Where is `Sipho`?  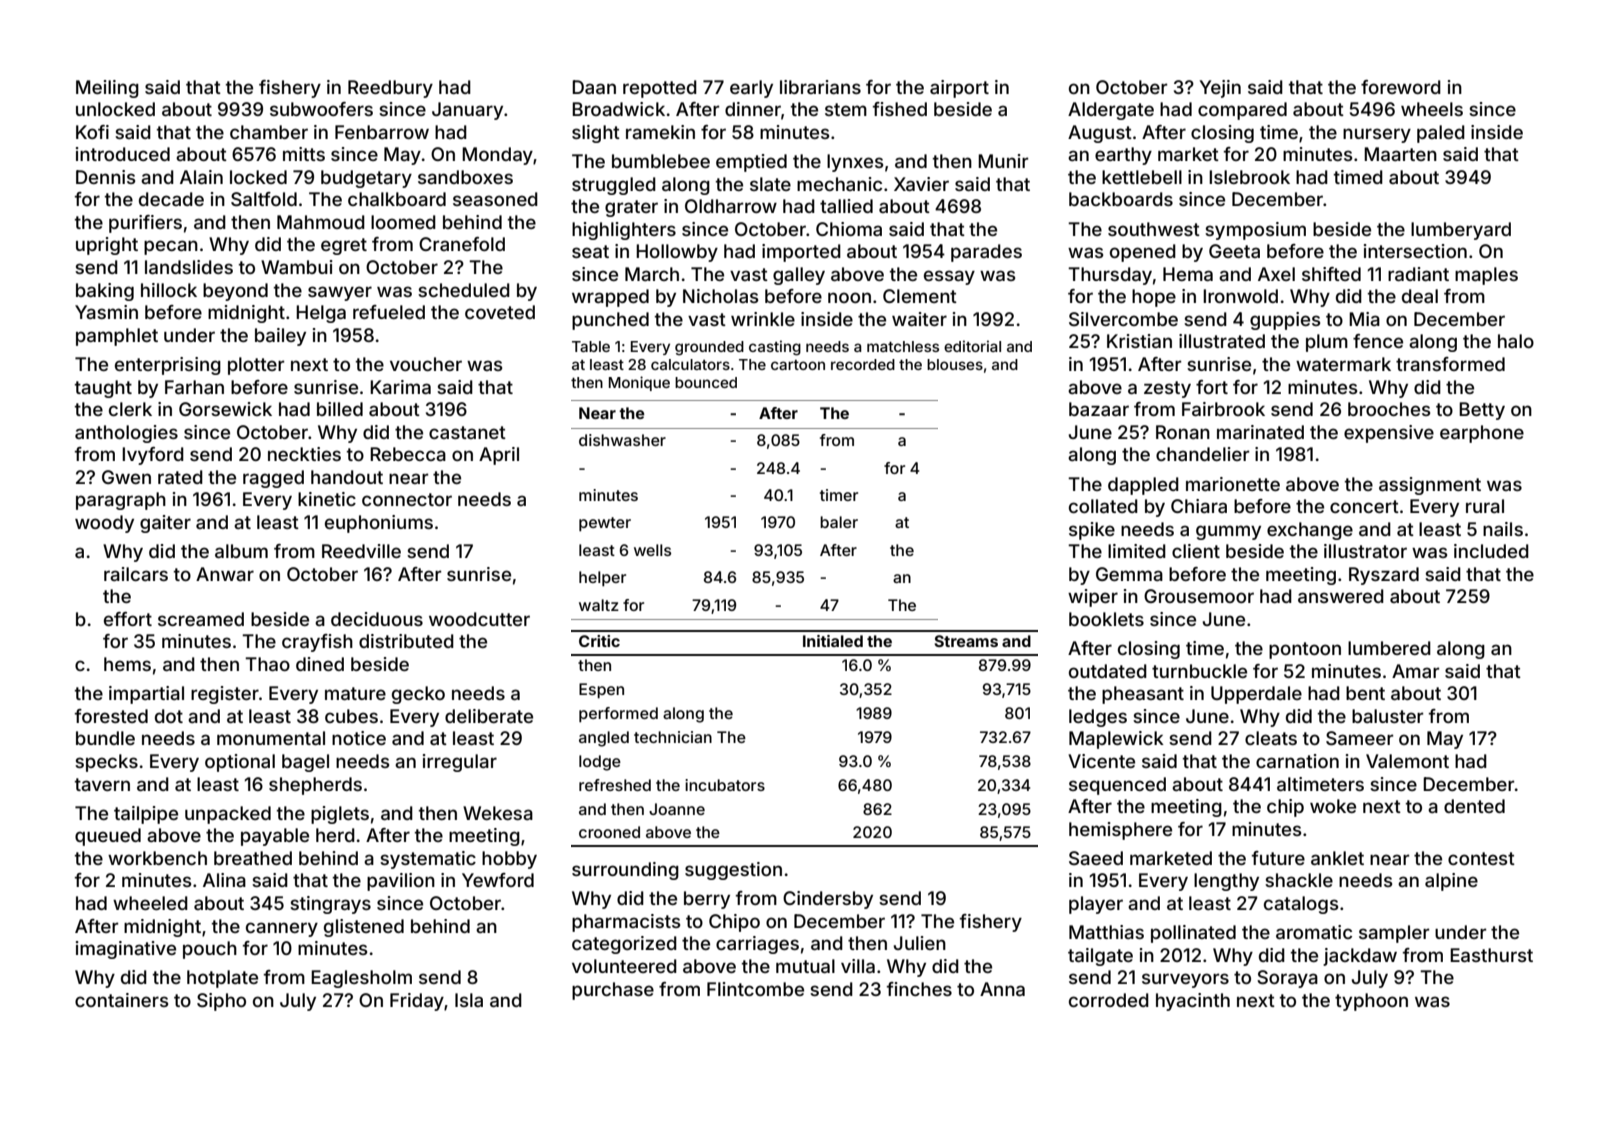 Sipho is located at coordinates (221, 1002).
